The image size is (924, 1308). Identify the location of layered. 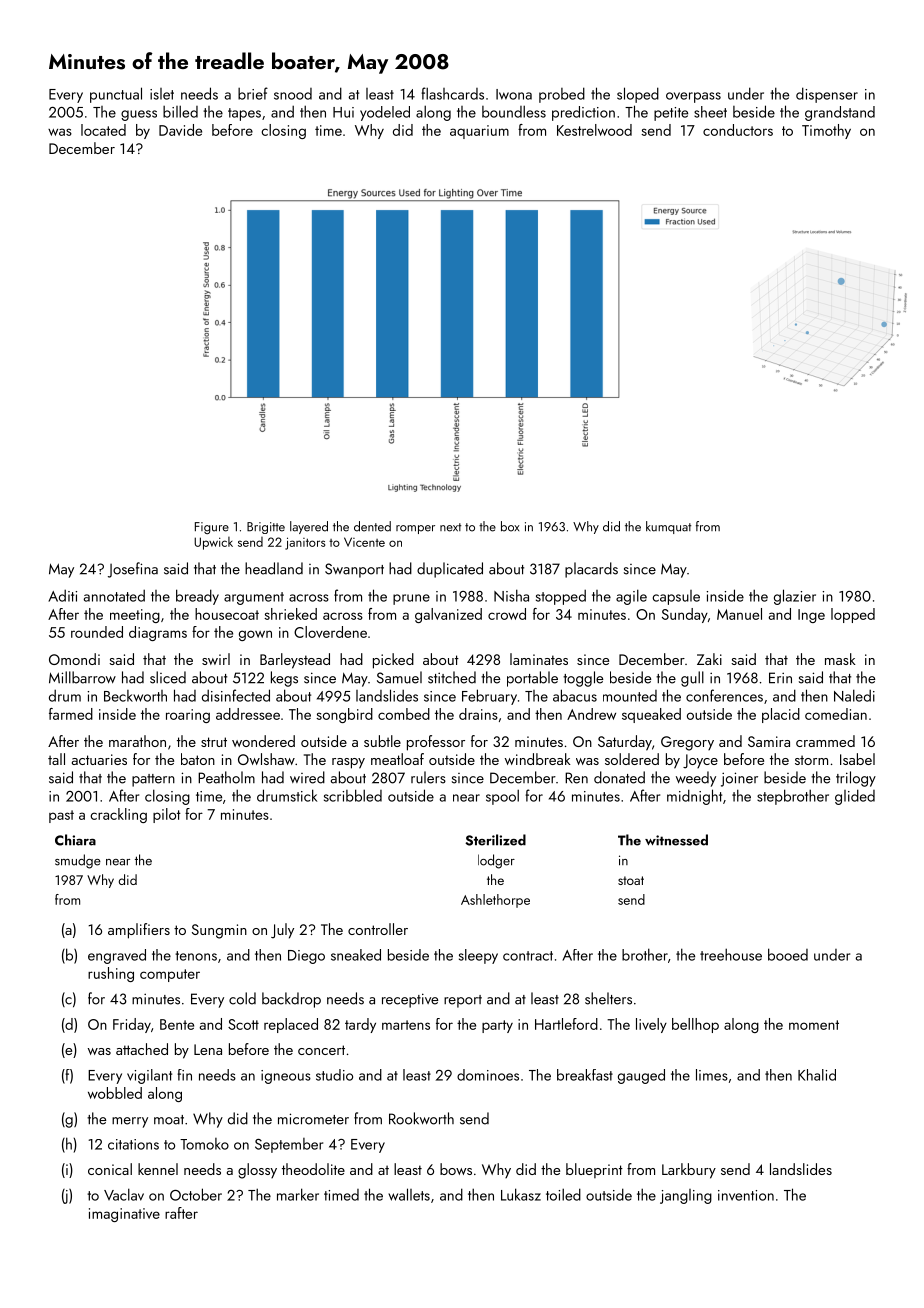
(309, 527).
